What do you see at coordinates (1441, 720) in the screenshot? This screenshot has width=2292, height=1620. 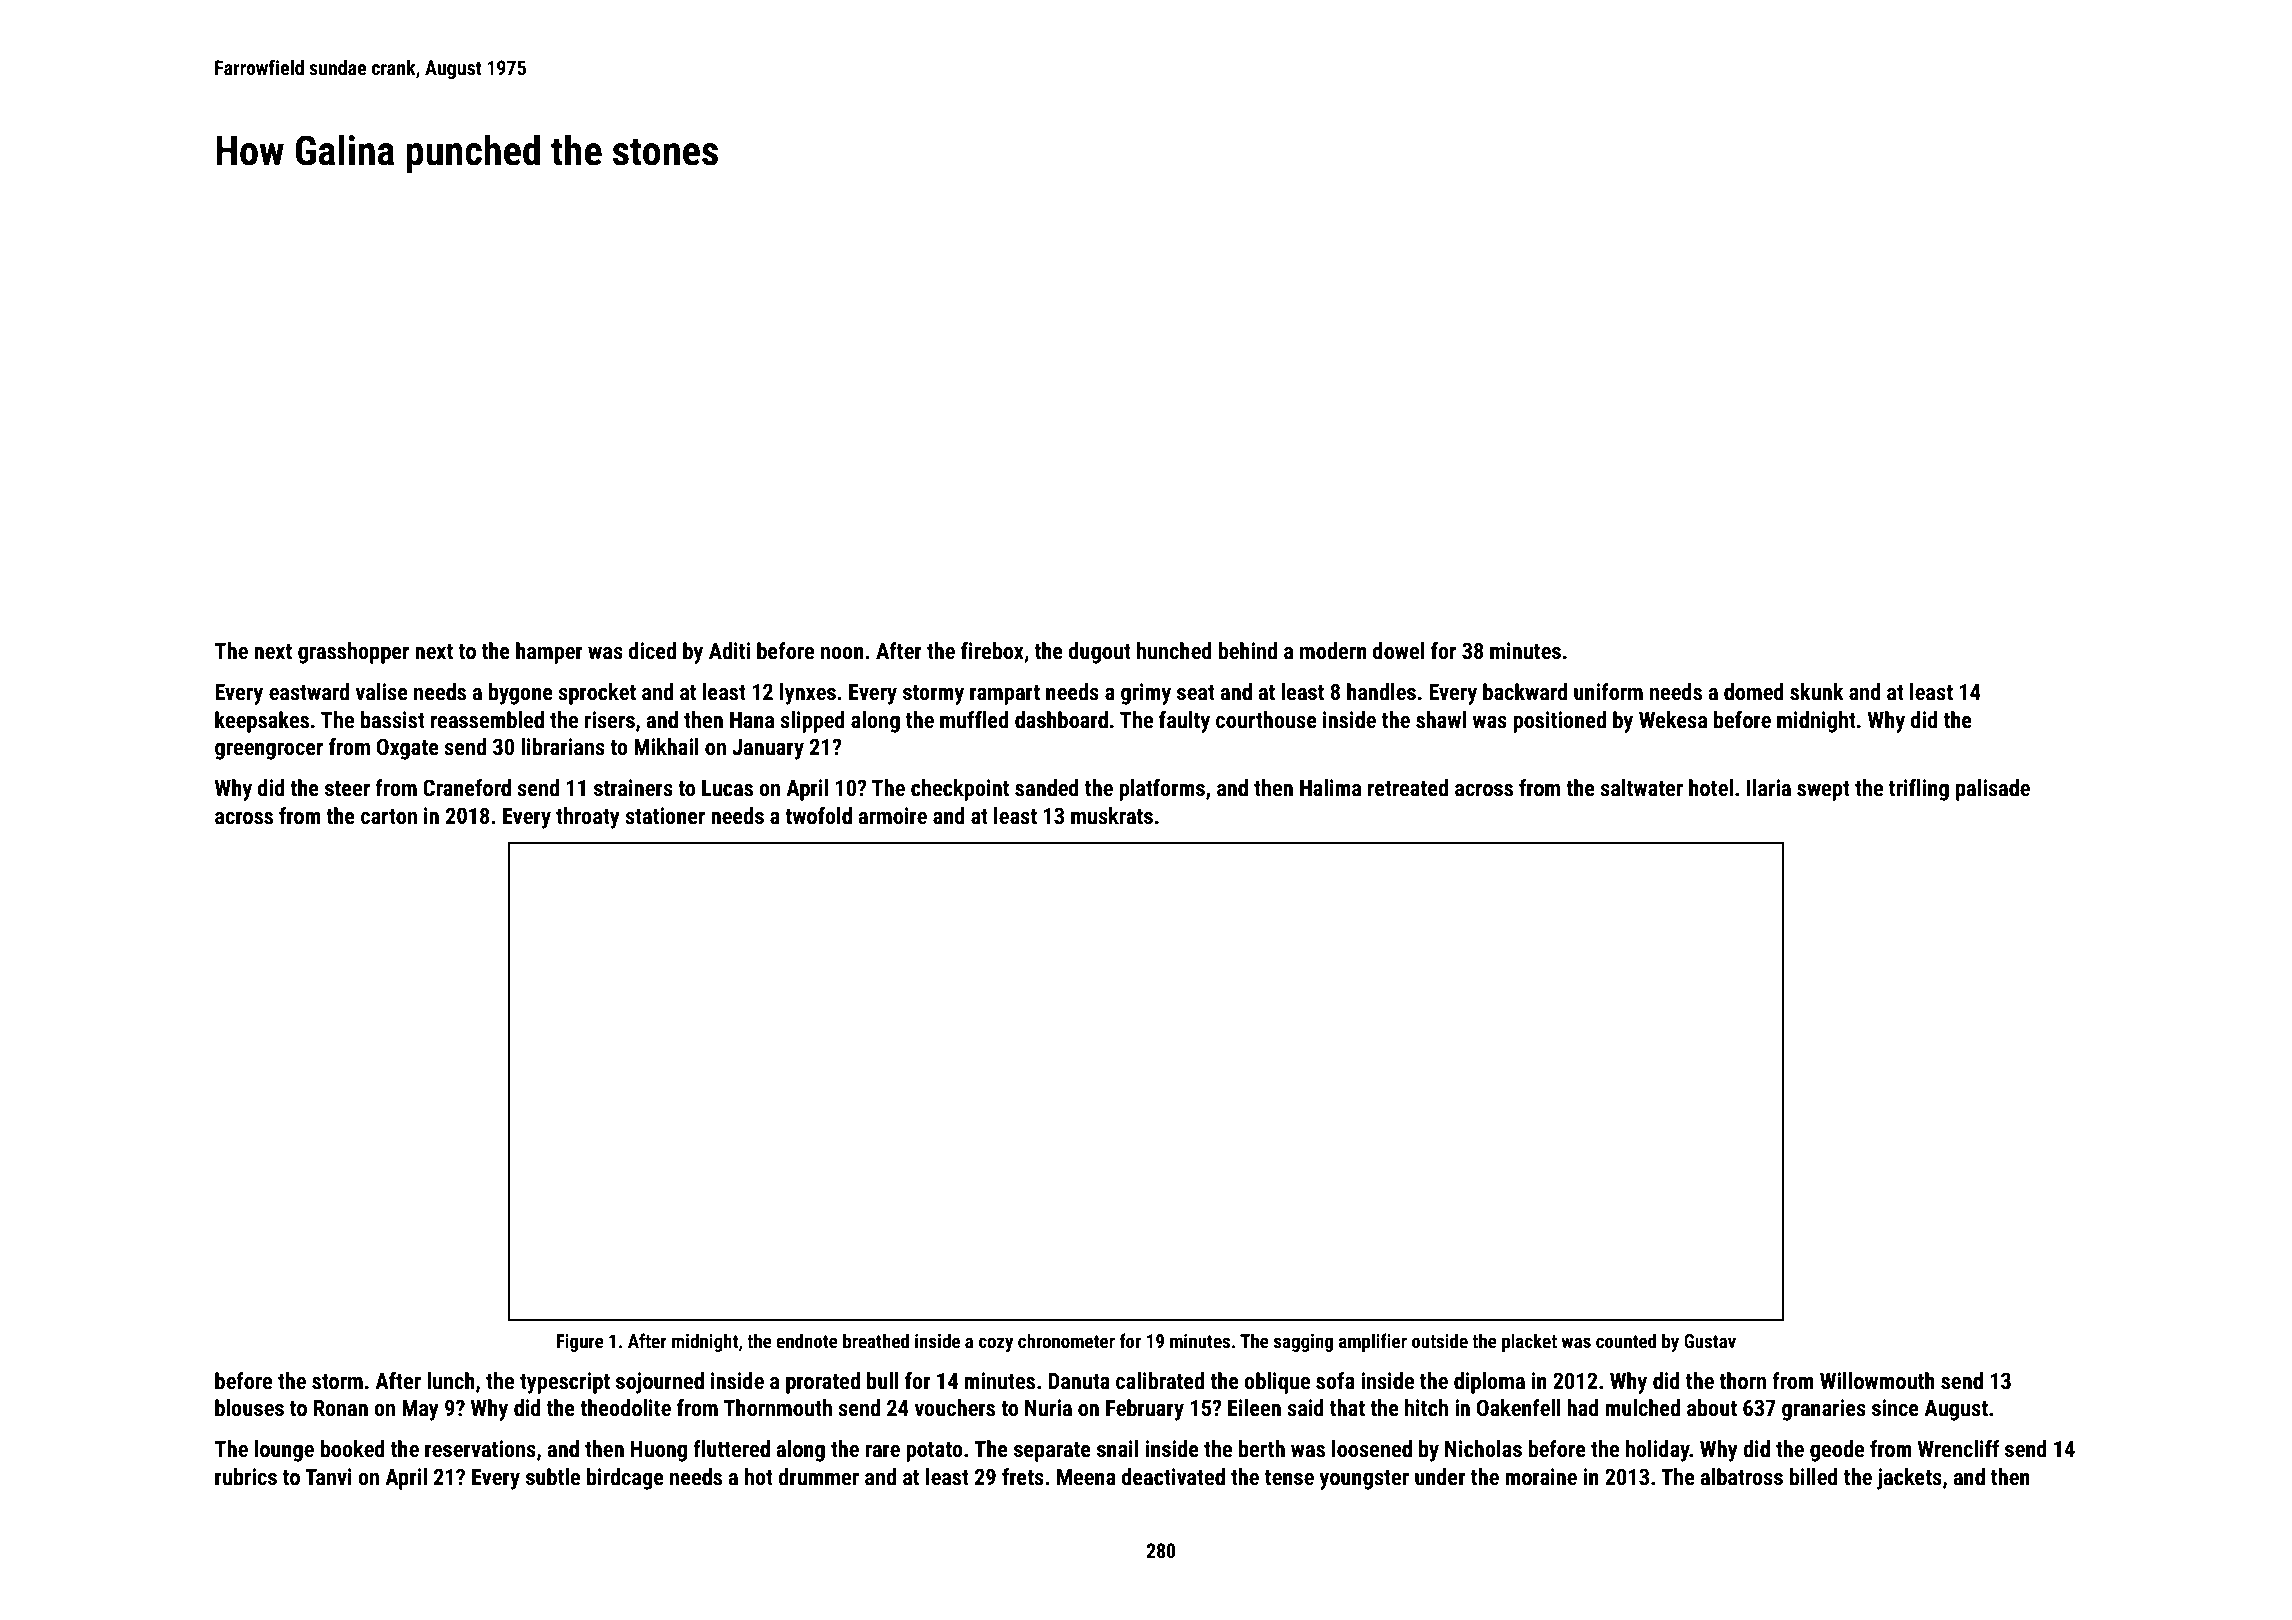 I see `shawl` at bounding box center [1441, 720].
